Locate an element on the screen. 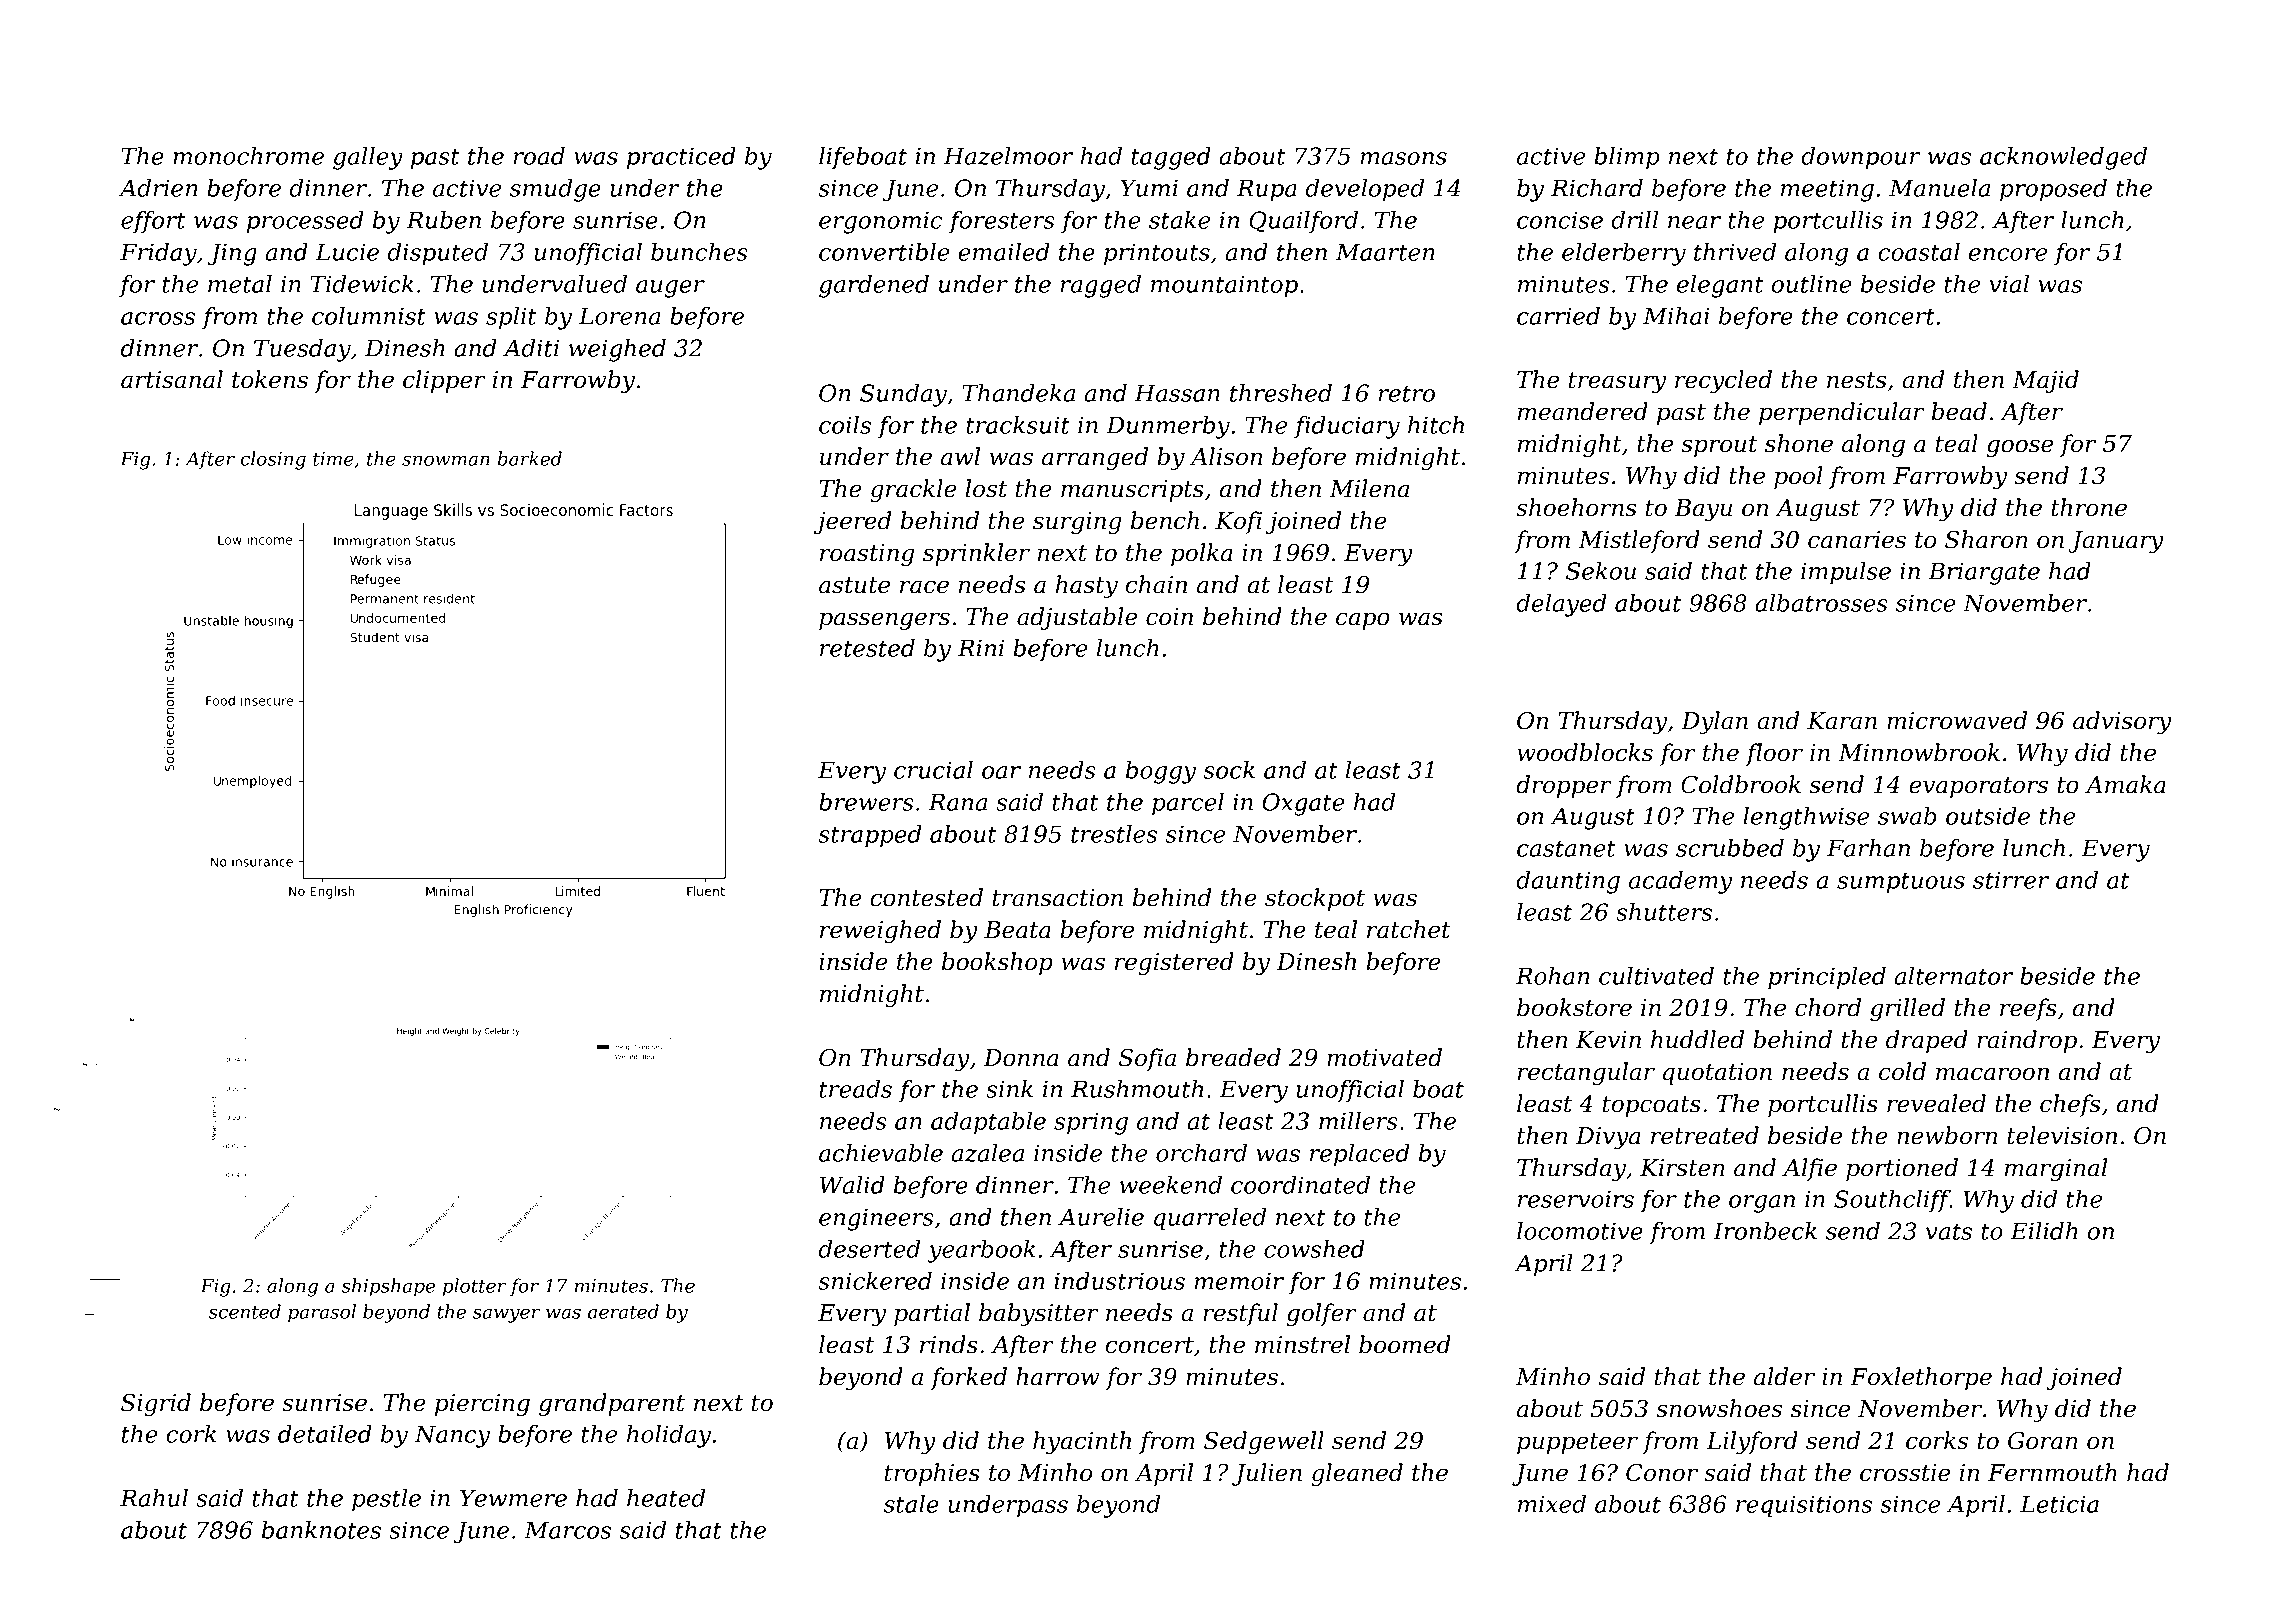 The image size is (2292, 1620). monochrome is located at coordinates (248, 156).
